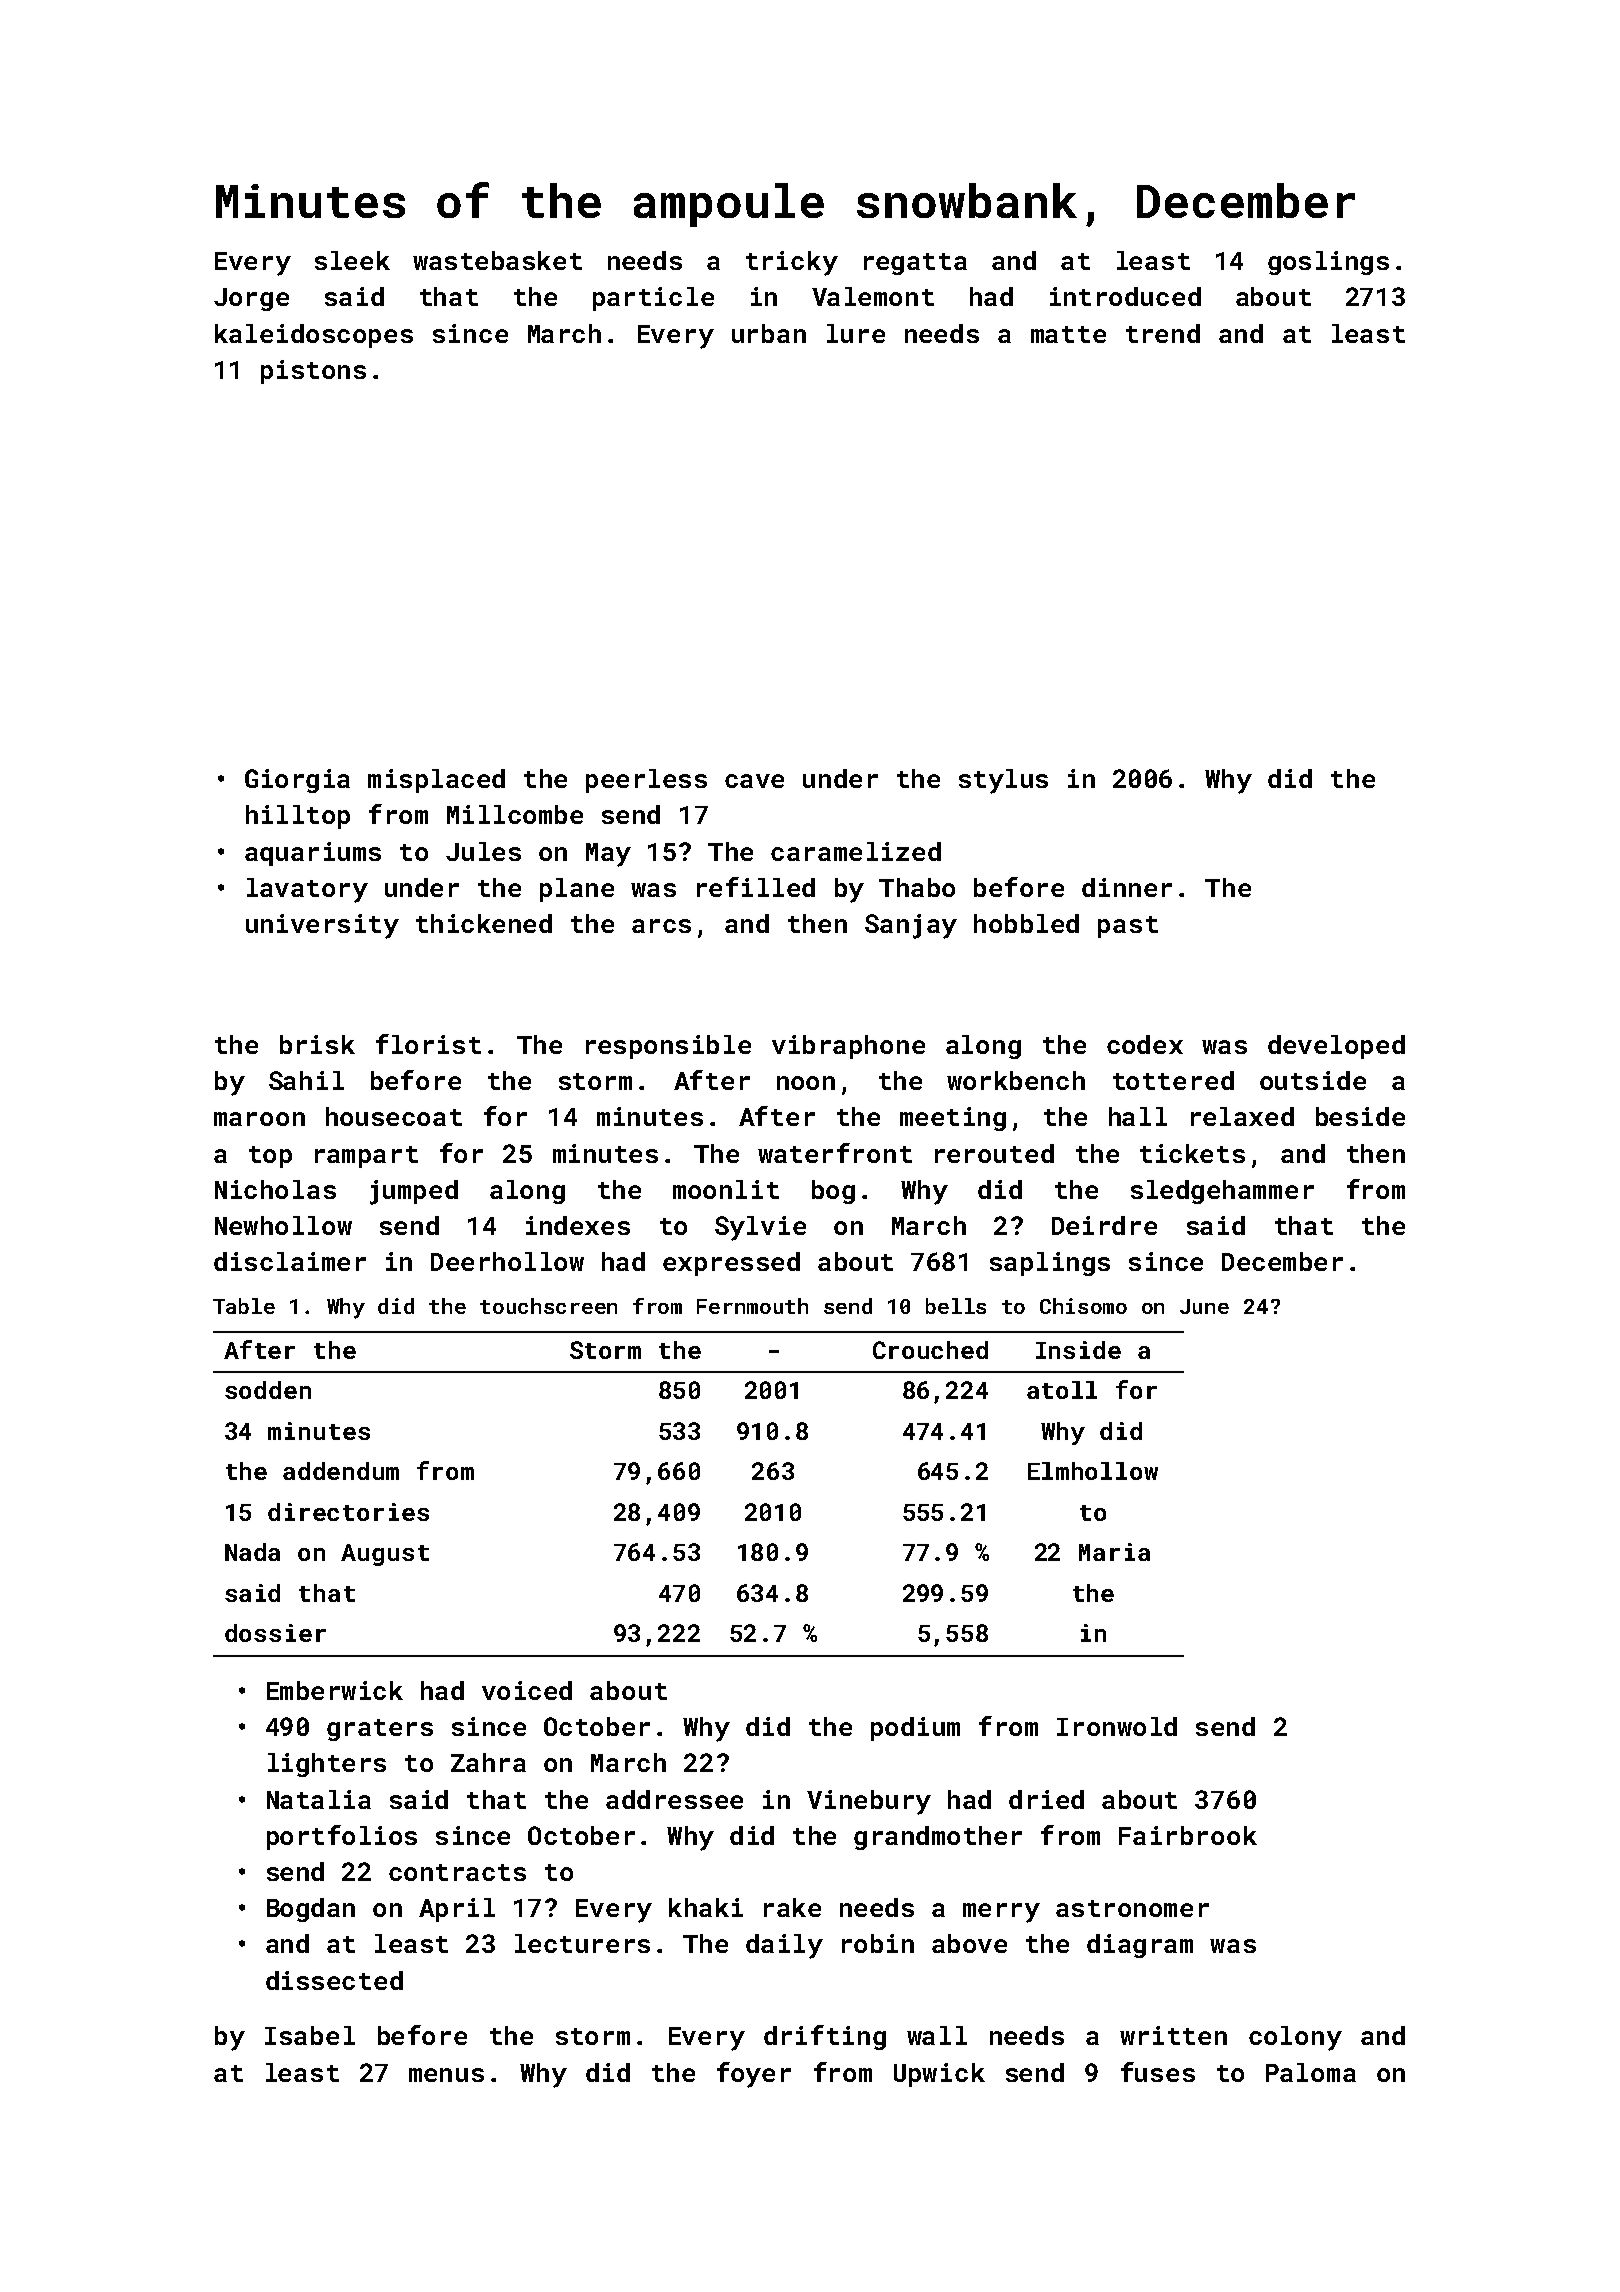 The image size is (1620, 2292). Describe the element at coordinates (352, 260) in the screenshot. I see `sleek` at that location.
